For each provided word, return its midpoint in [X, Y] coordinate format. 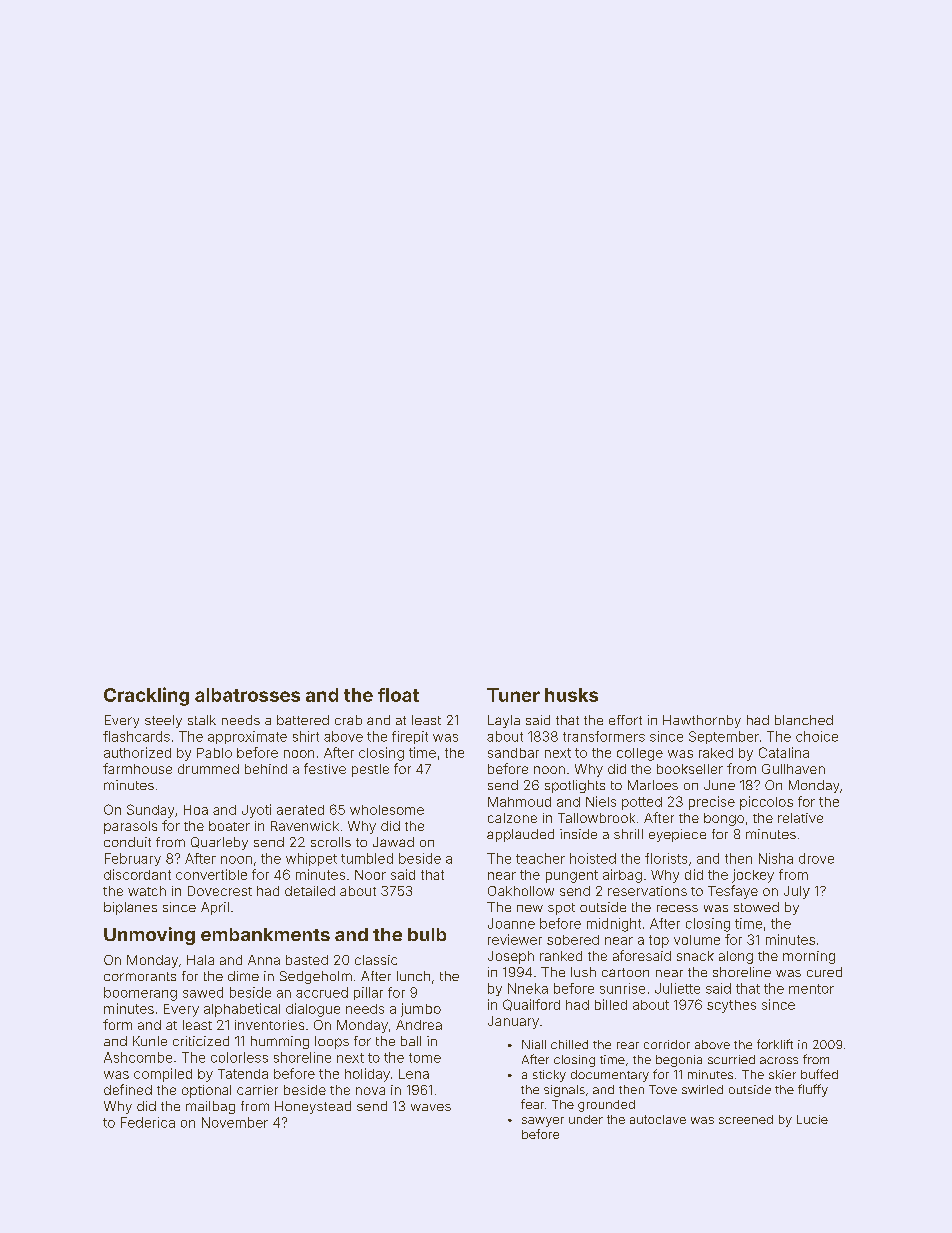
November [235, 1122]
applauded [520, 835]
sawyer [543, 1122]
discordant [137, 874]
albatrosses [247, 695]
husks [571, 695]
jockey [753, 876]
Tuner [513, 695]
